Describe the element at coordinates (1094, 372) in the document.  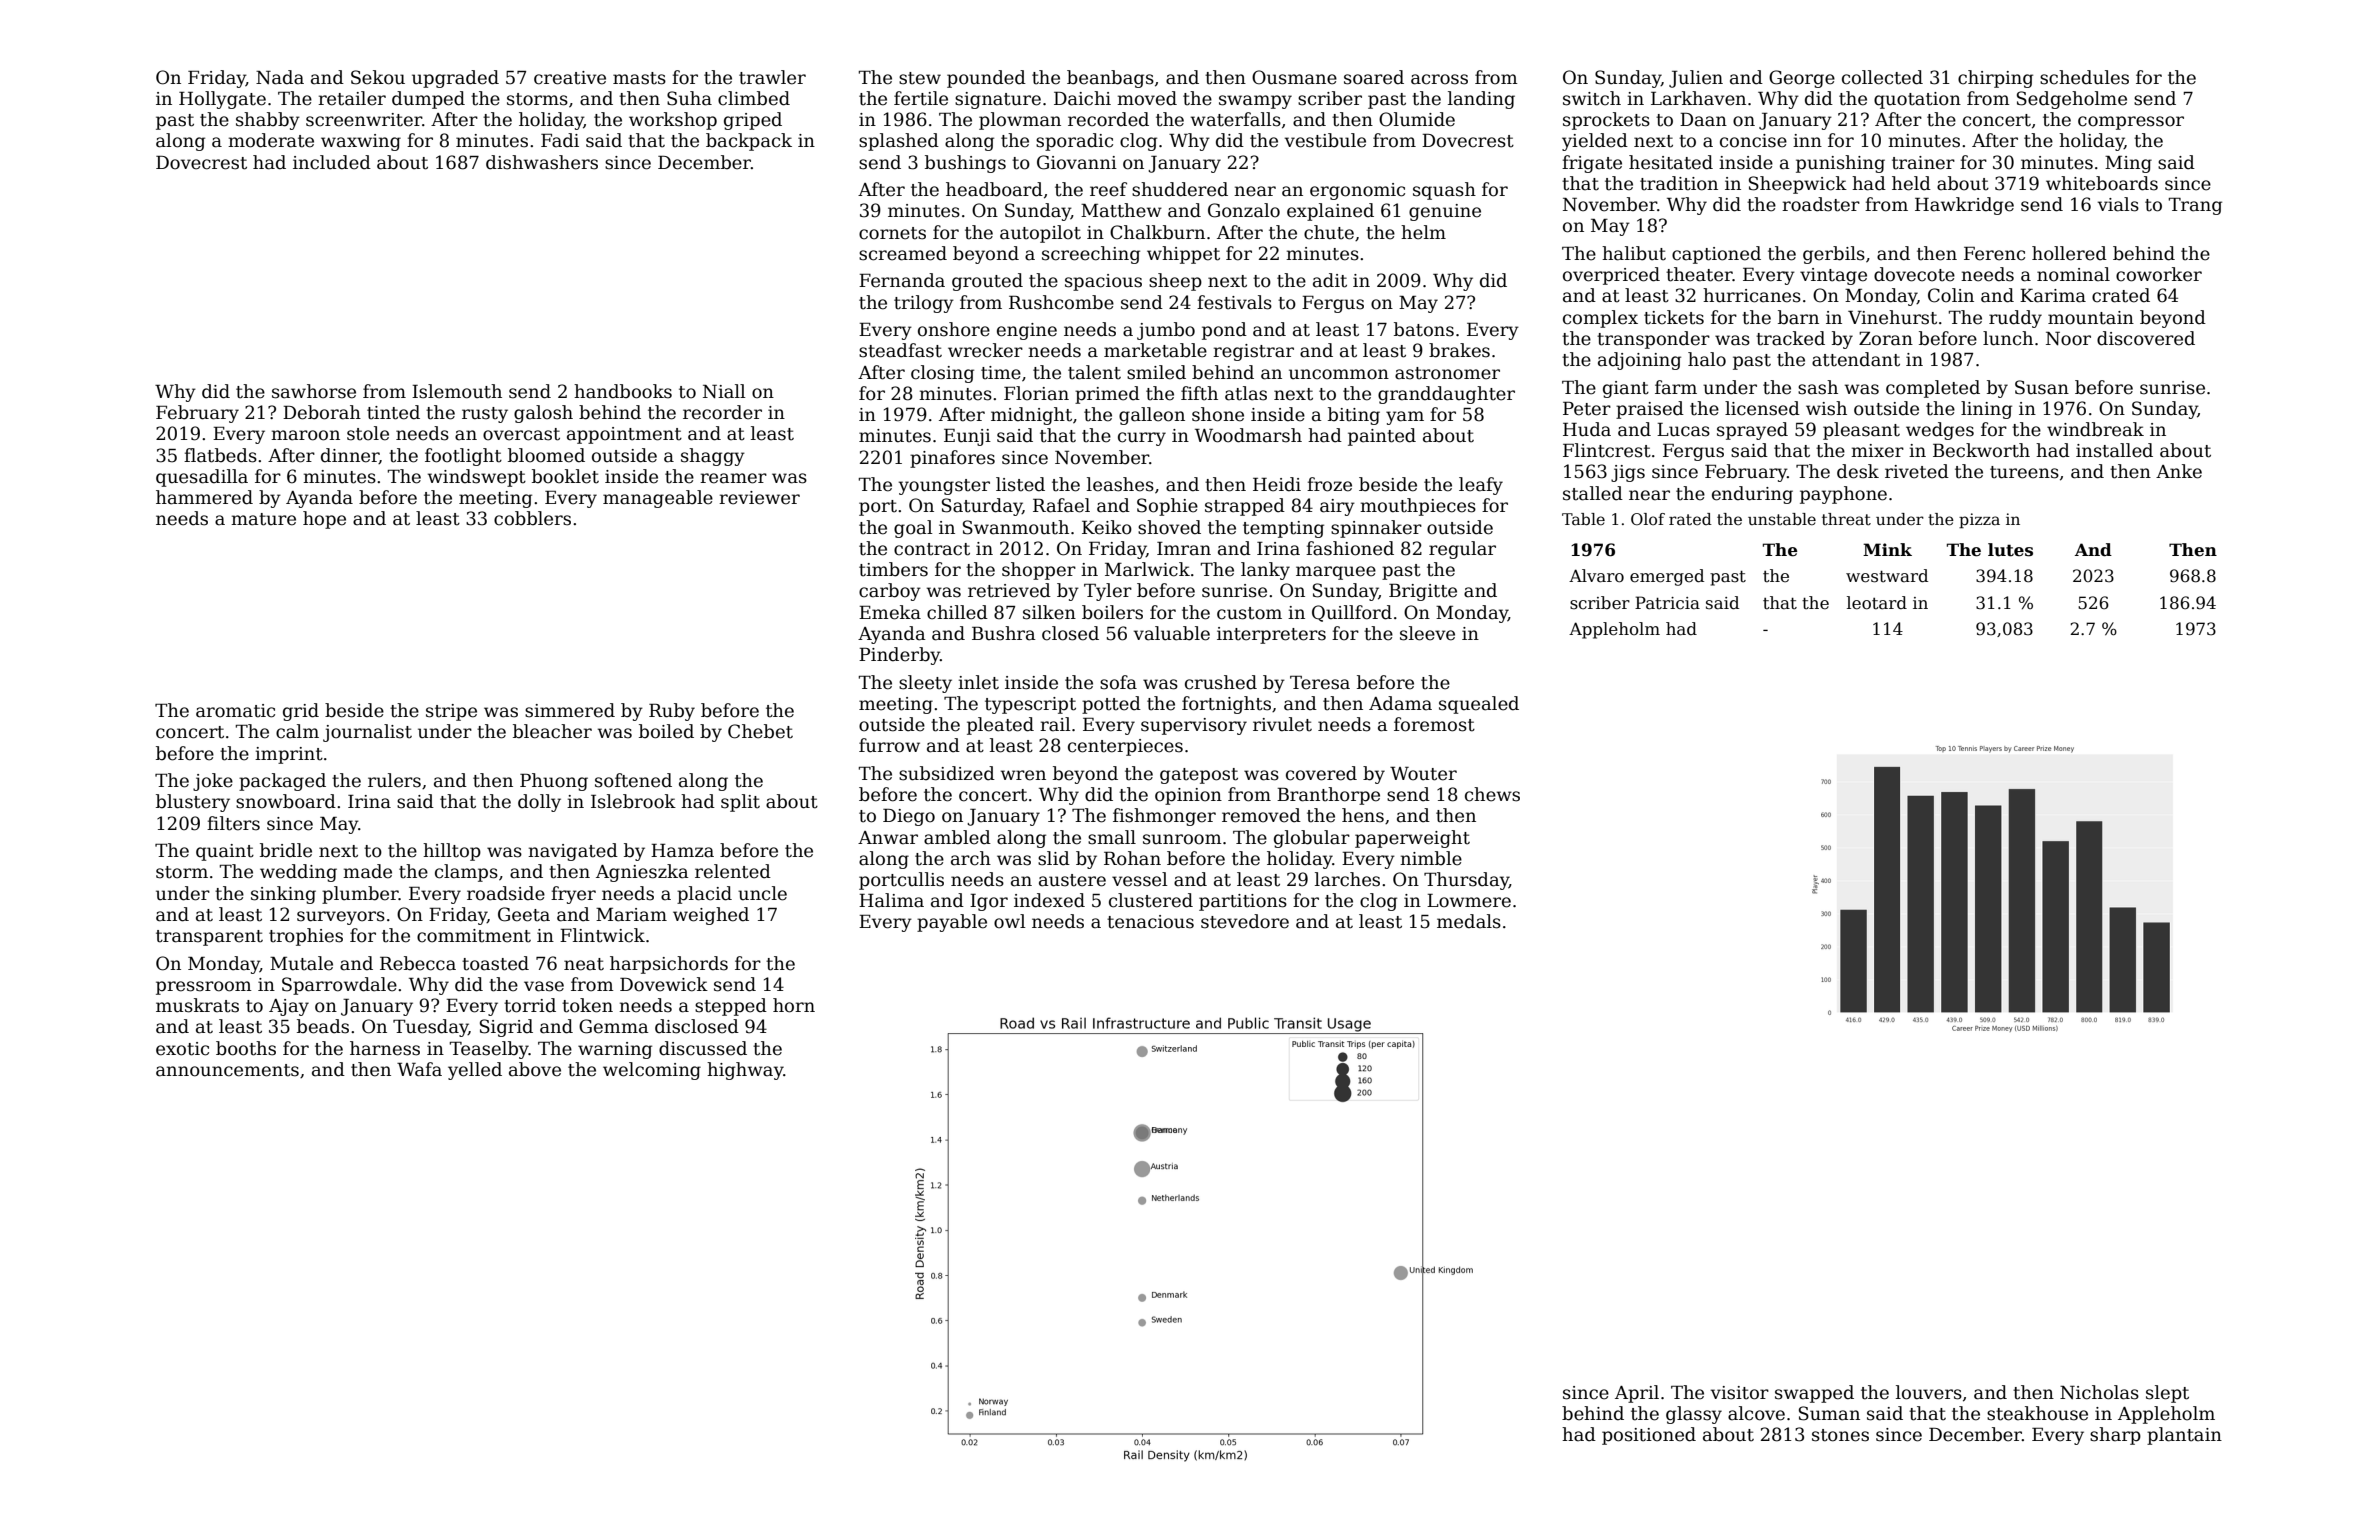
I see `talent` at that location.
